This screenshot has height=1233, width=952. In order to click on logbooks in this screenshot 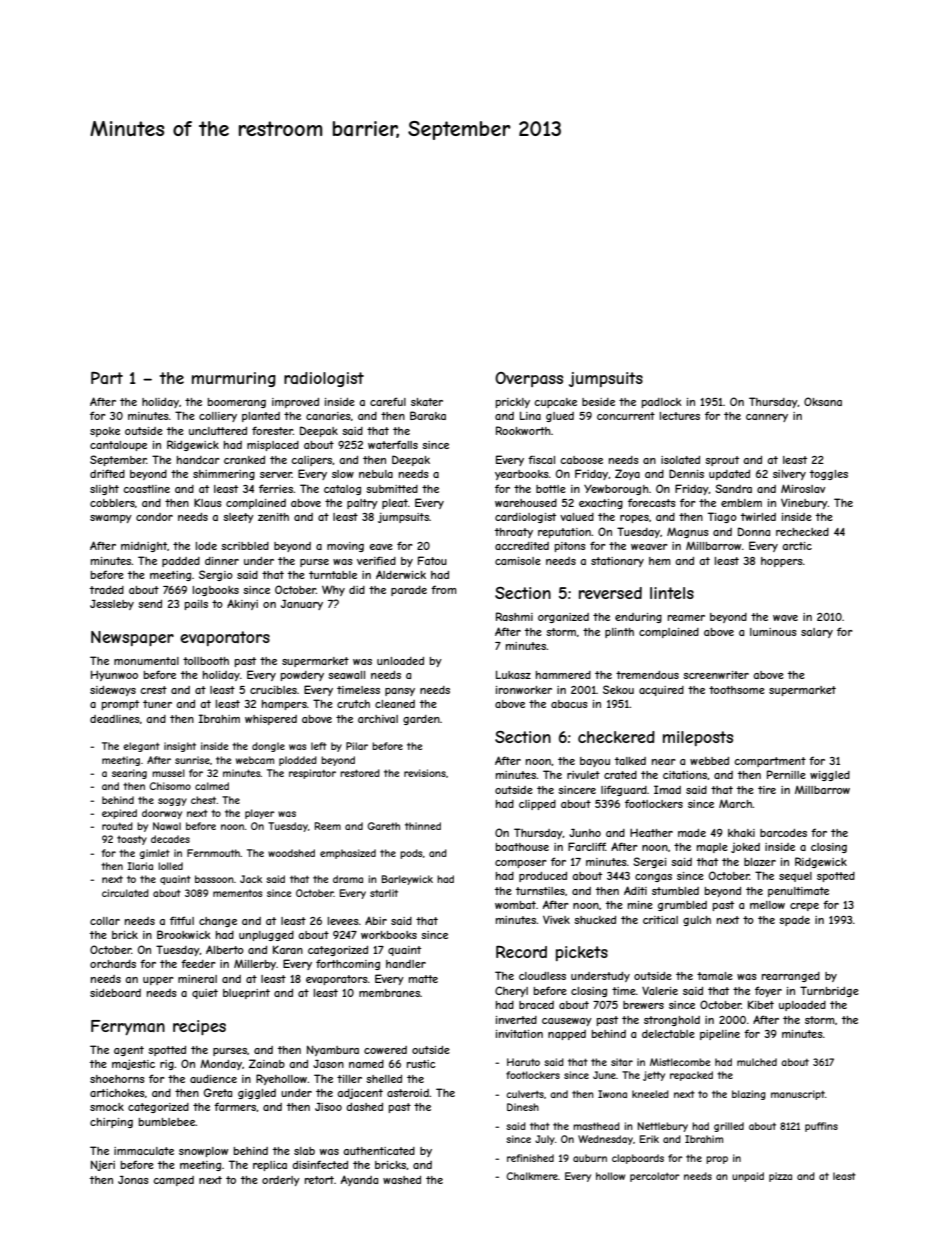, I will do `click(216, 591)`.
